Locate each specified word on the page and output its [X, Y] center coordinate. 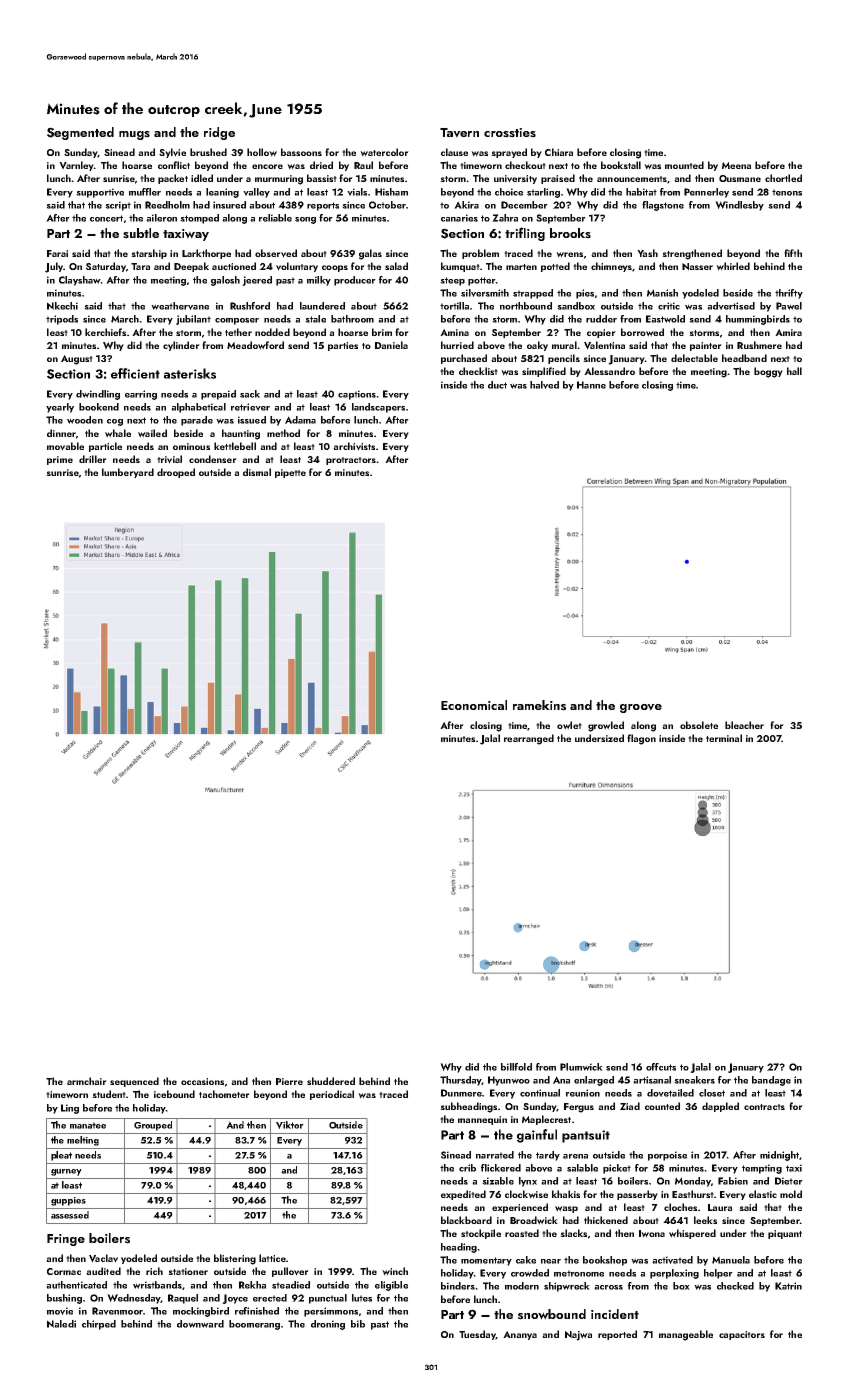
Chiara [559, 152]
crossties [510, 133]
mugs [134, 135]
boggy [768, 372]
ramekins [539, 705]
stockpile [481, 1234]
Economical [474, 705]
